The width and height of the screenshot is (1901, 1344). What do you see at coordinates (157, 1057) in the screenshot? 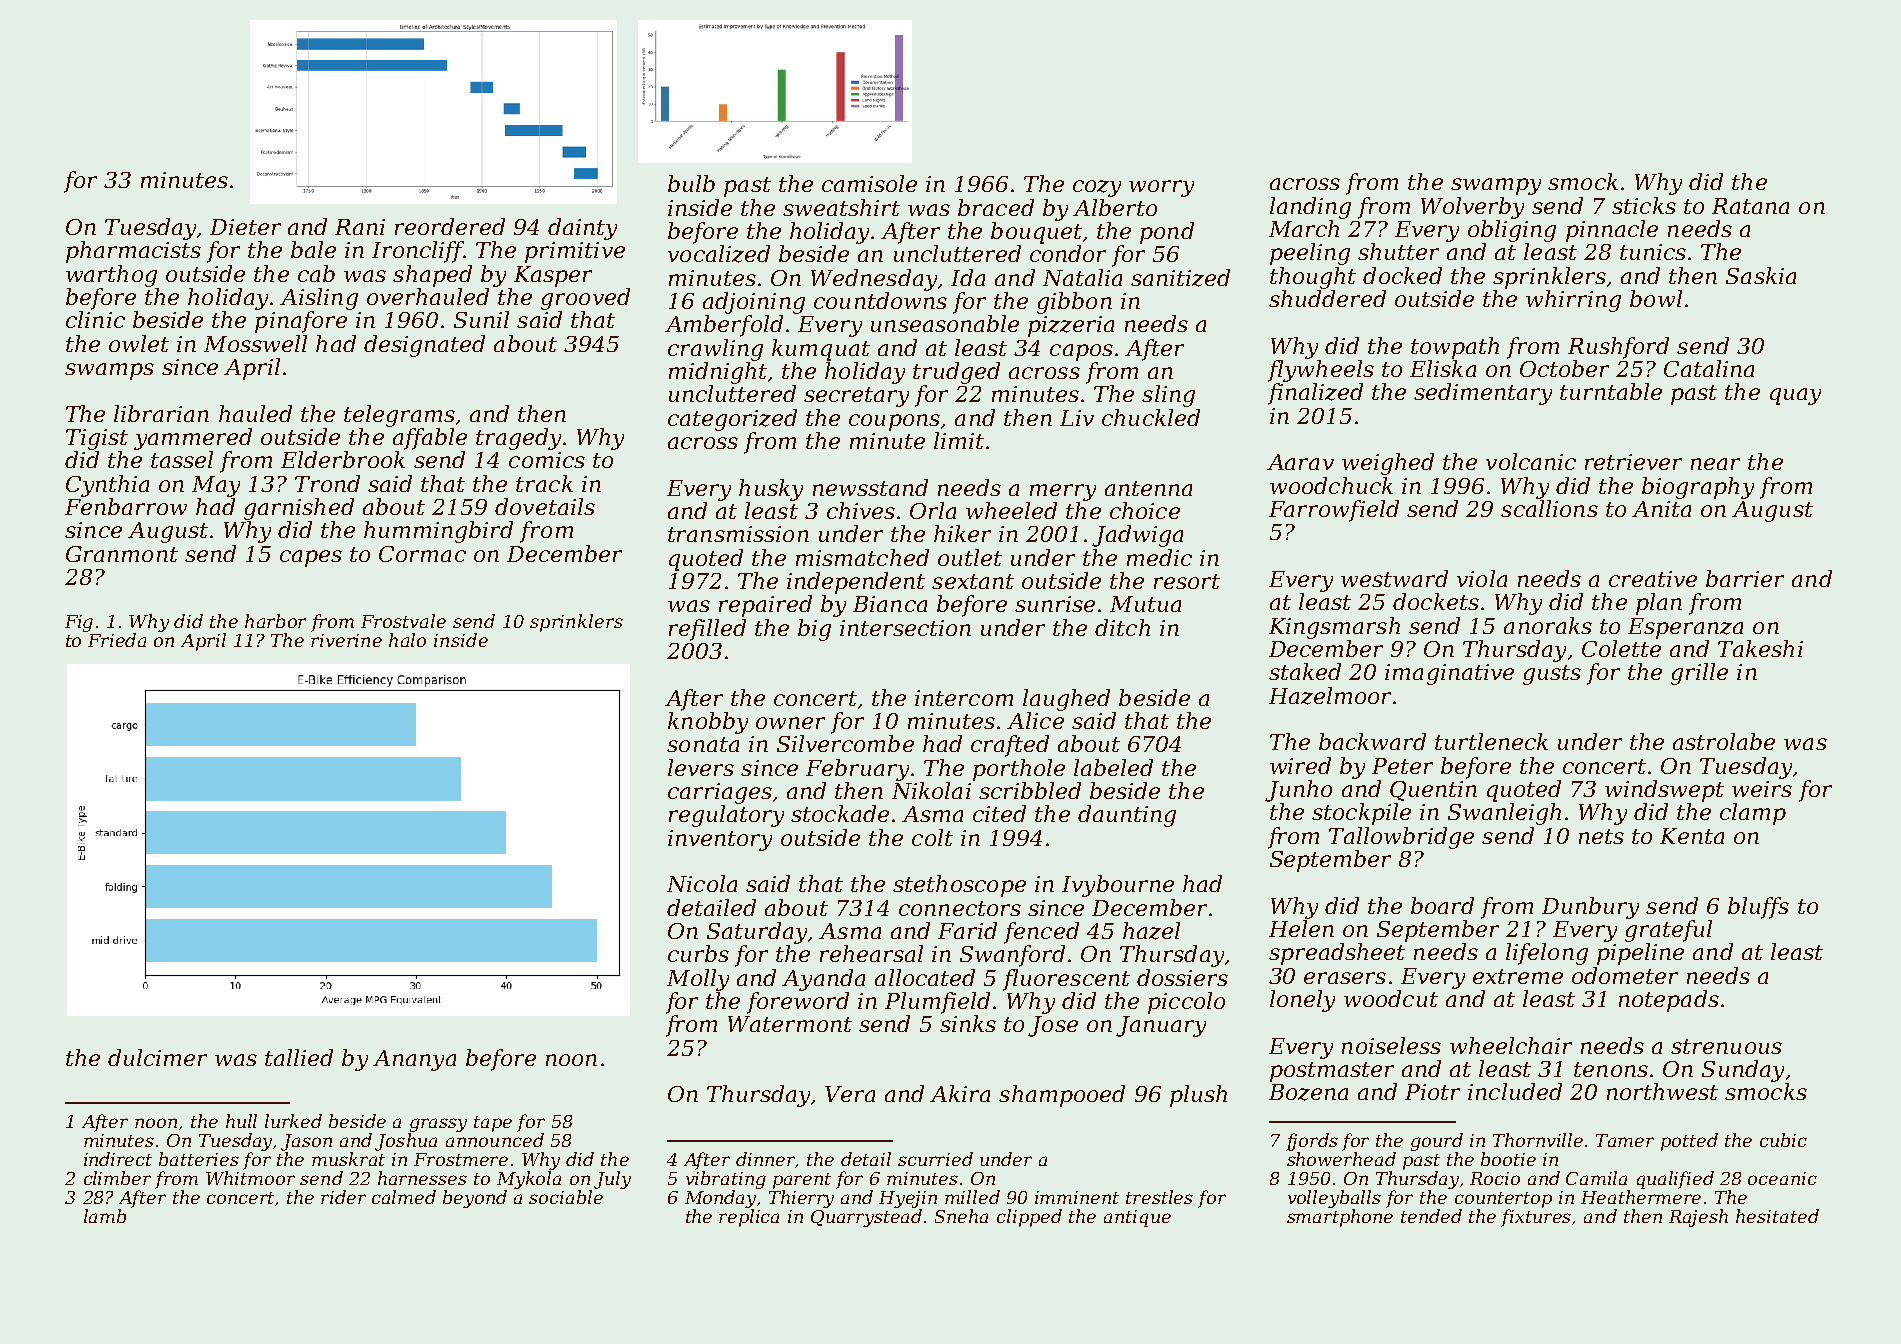
I see `dulcimer` at bounding box center [157, 1057].
